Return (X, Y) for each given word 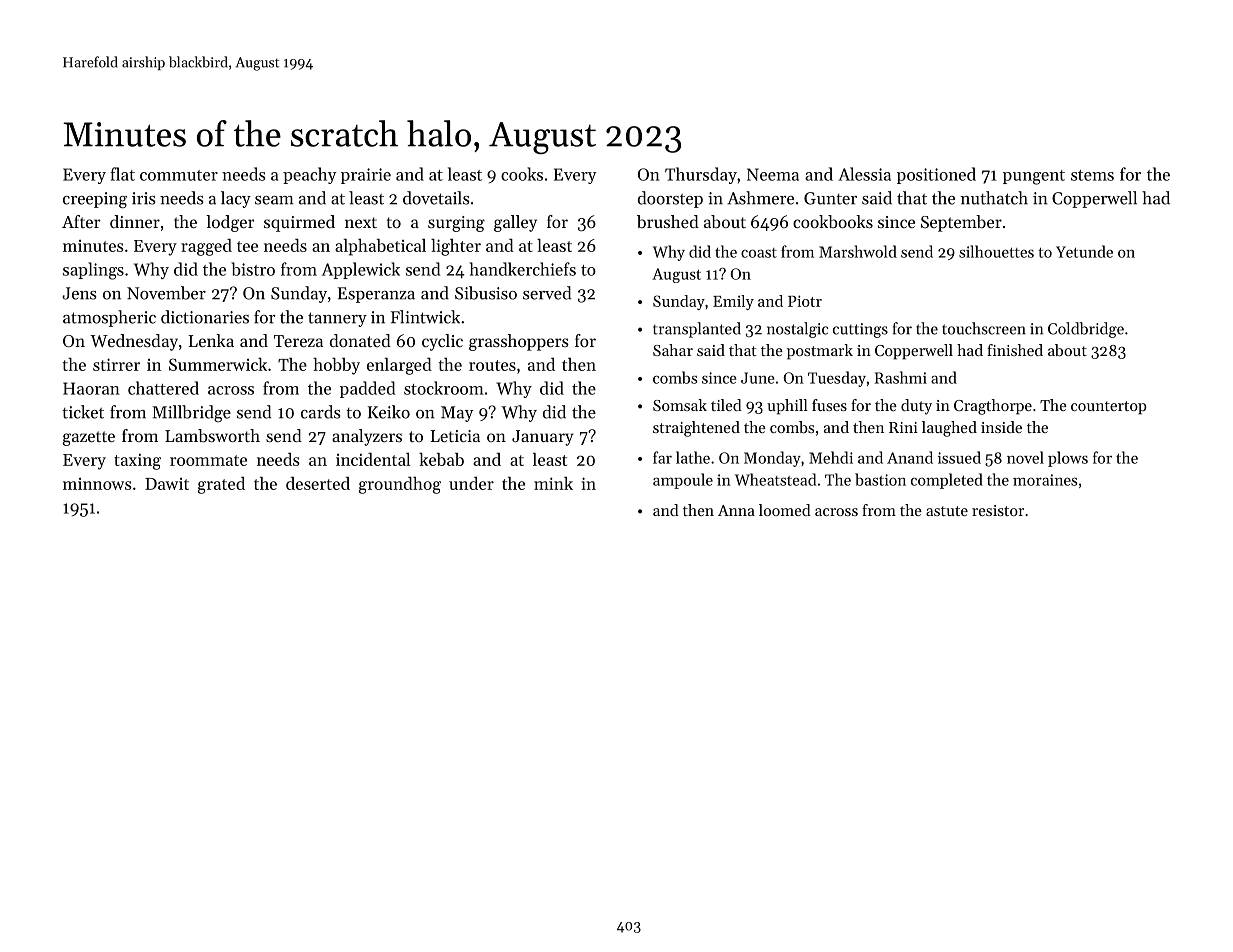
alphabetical (380, 247)
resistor (998, 510)
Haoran (91, 388)
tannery (337, 319)
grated (221, 485)
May (457, 414)
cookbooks (833, 221)
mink (553, 483)
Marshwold (858, 251)
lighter (456, 247)
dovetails (436, 198)
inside (1001, 427)
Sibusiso (486, 293)
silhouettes (996, 251)
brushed (668, 221)
